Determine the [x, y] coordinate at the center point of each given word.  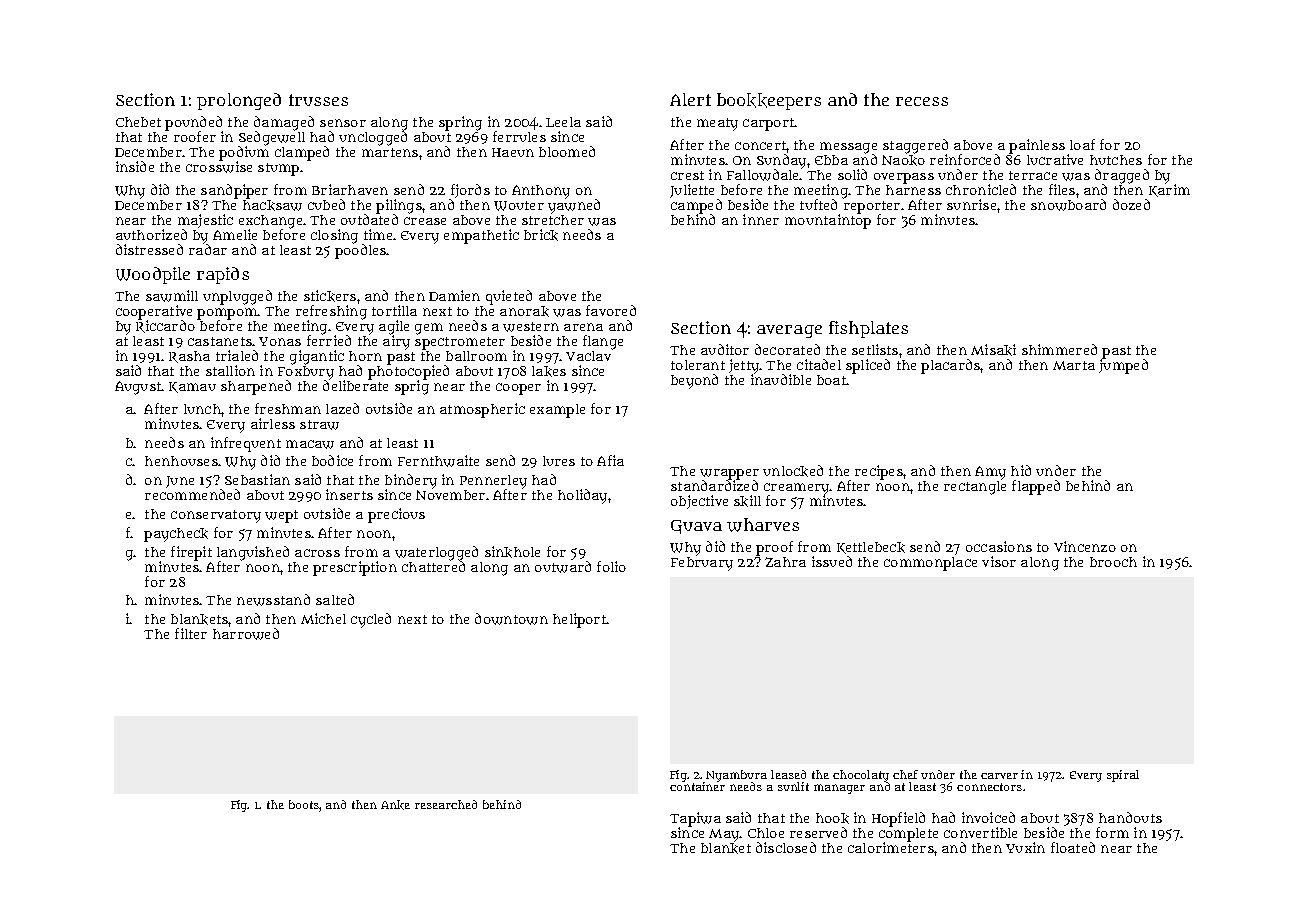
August [138, 388]
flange [603, 342]
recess [922, 101]
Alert [690, 99]
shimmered [1059, 349]
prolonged [239, 101]
